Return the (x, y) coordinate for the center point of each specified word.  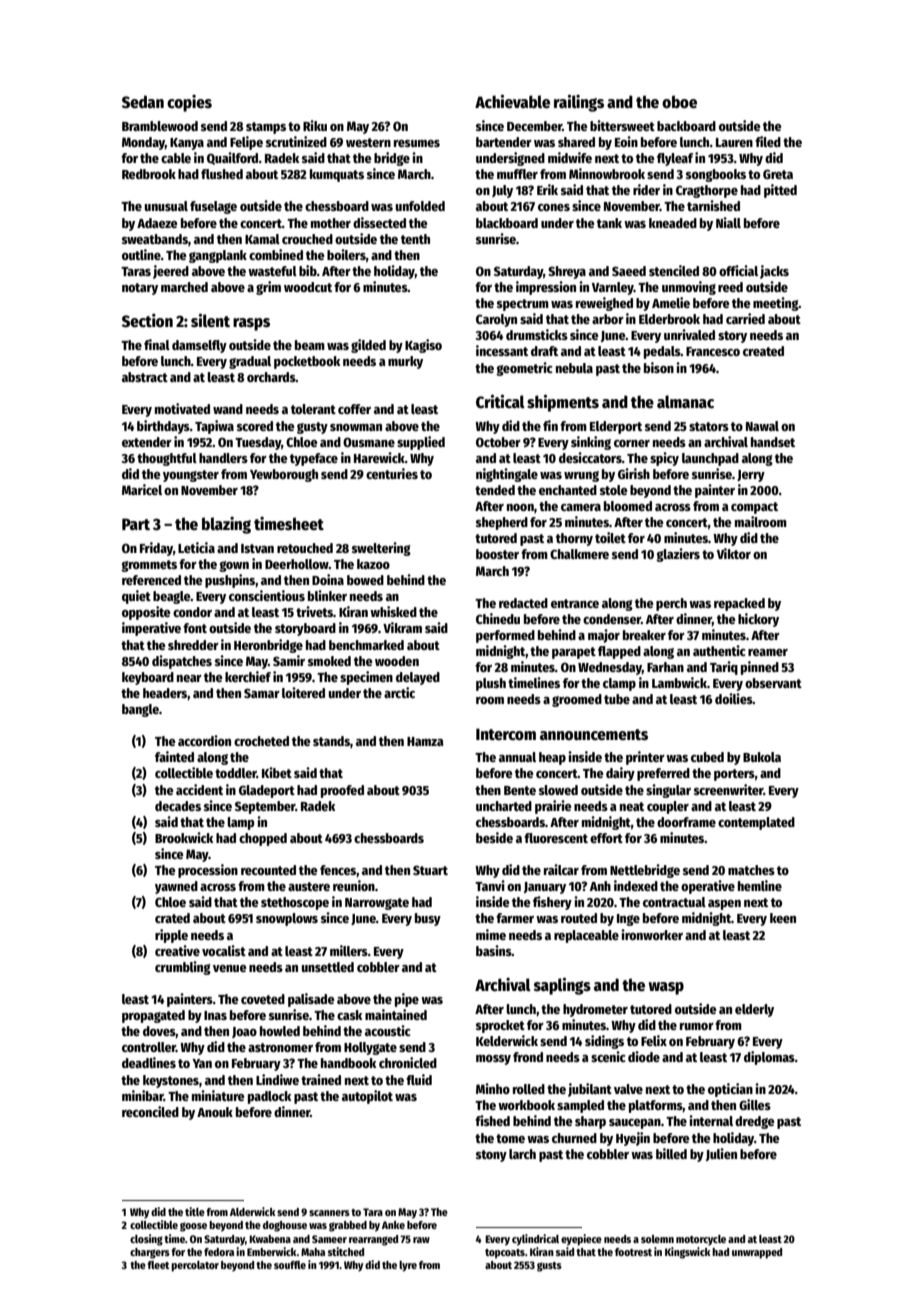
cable (176, 158)
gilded (368, 346)
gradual (250, 362)
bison (659, 367)
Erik (547, 189)
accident (199, 789)
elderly (754, 1010)
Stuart (430, 870)
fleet (158, 1265)
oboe (679, 102)
